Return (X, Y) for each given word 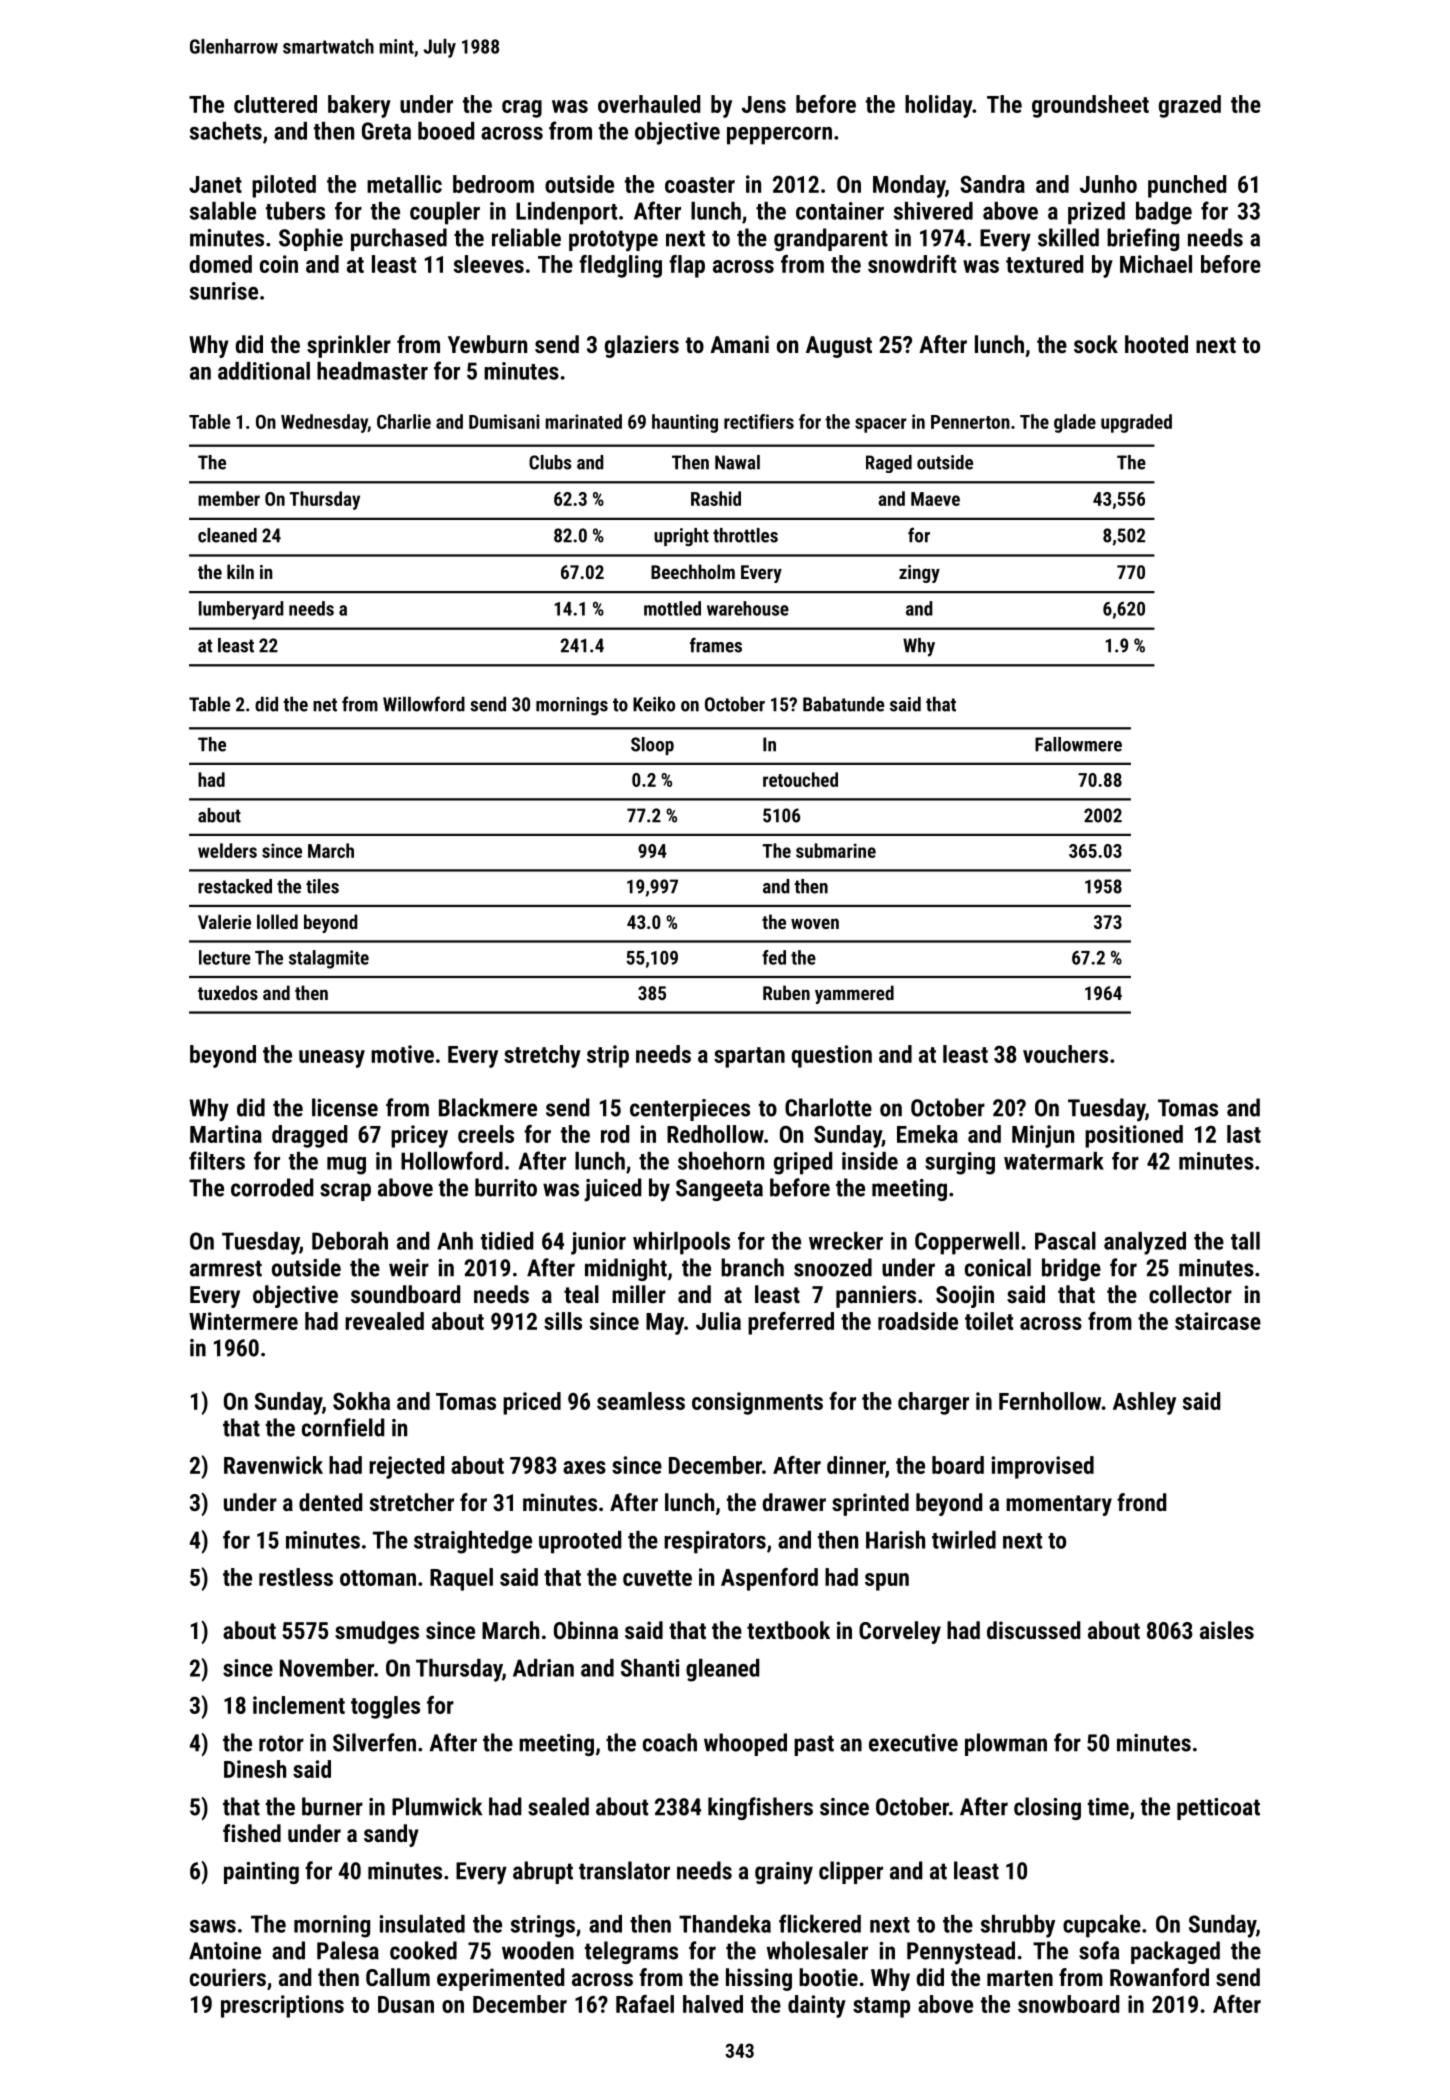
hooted (1156, 344)
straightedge (473, 1542)
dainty (817, 2006)
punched (1187, 186)
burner (332, 1806)
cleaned (227, 535)
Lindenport (566, 213)
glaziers (642, 346)
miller (639, 1294)
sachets (226, 131)
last (1244, 1134)
